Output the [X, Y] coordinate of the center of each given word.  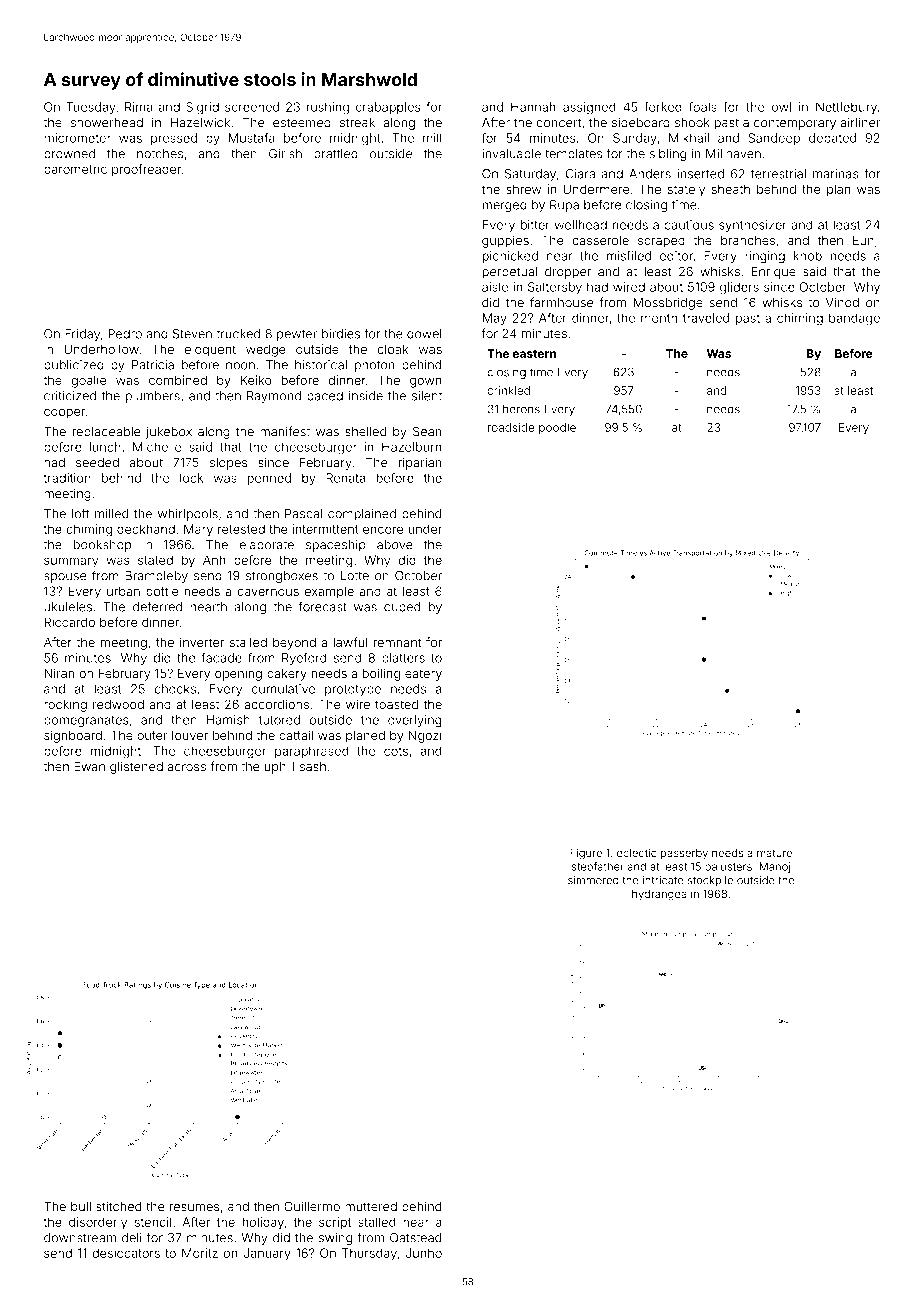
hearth [208, 607]
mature [774, 853]
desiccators [126, 1253]
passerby [684, 854]
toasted [396, 704]
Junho [423, 1253]
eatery [423, 675]
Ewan [89, 767]
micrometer [77, 138]
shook [692, 123]
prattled [336, 155]
